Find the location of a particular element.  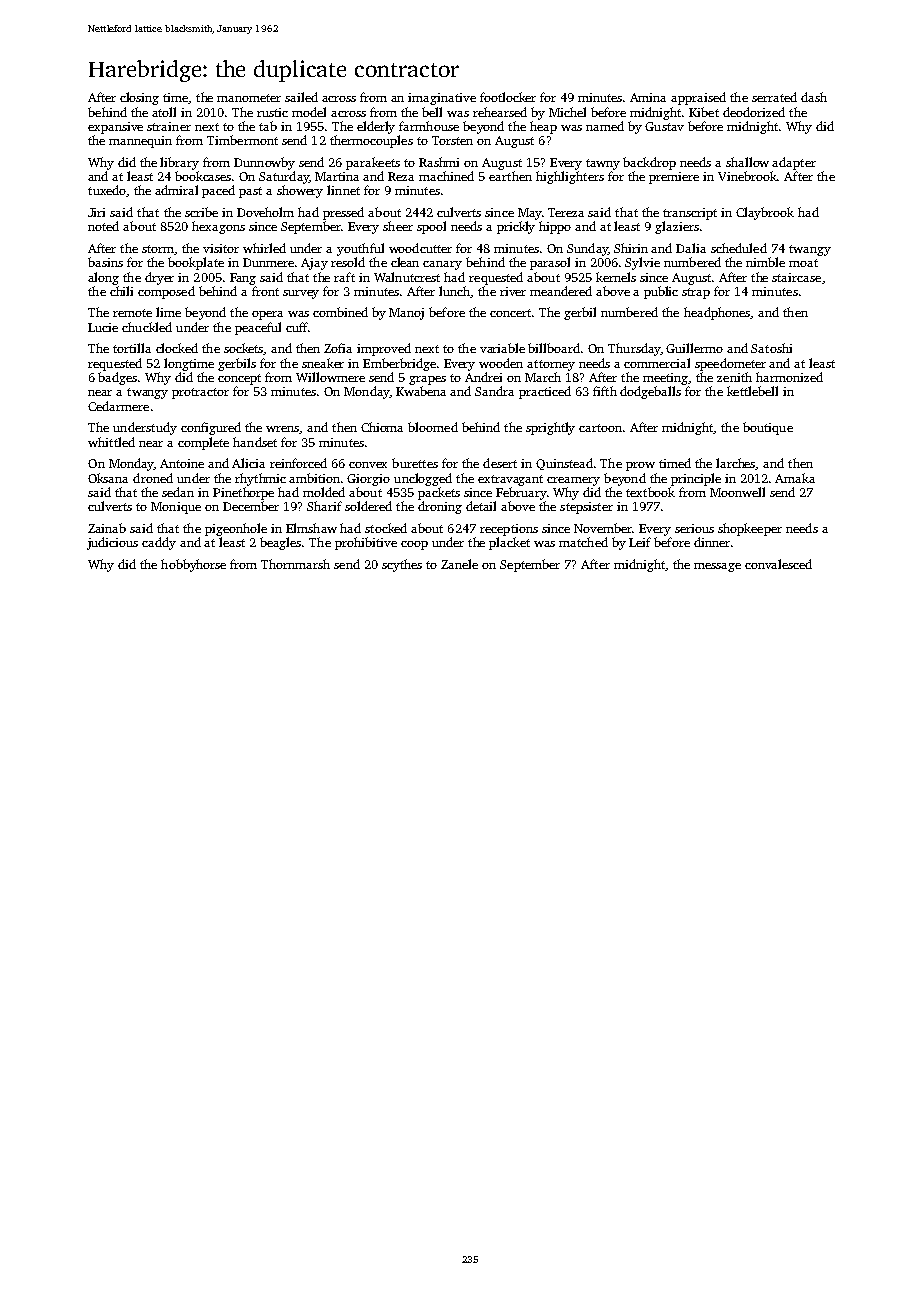

wrens is located at coordinates (283, 430).
